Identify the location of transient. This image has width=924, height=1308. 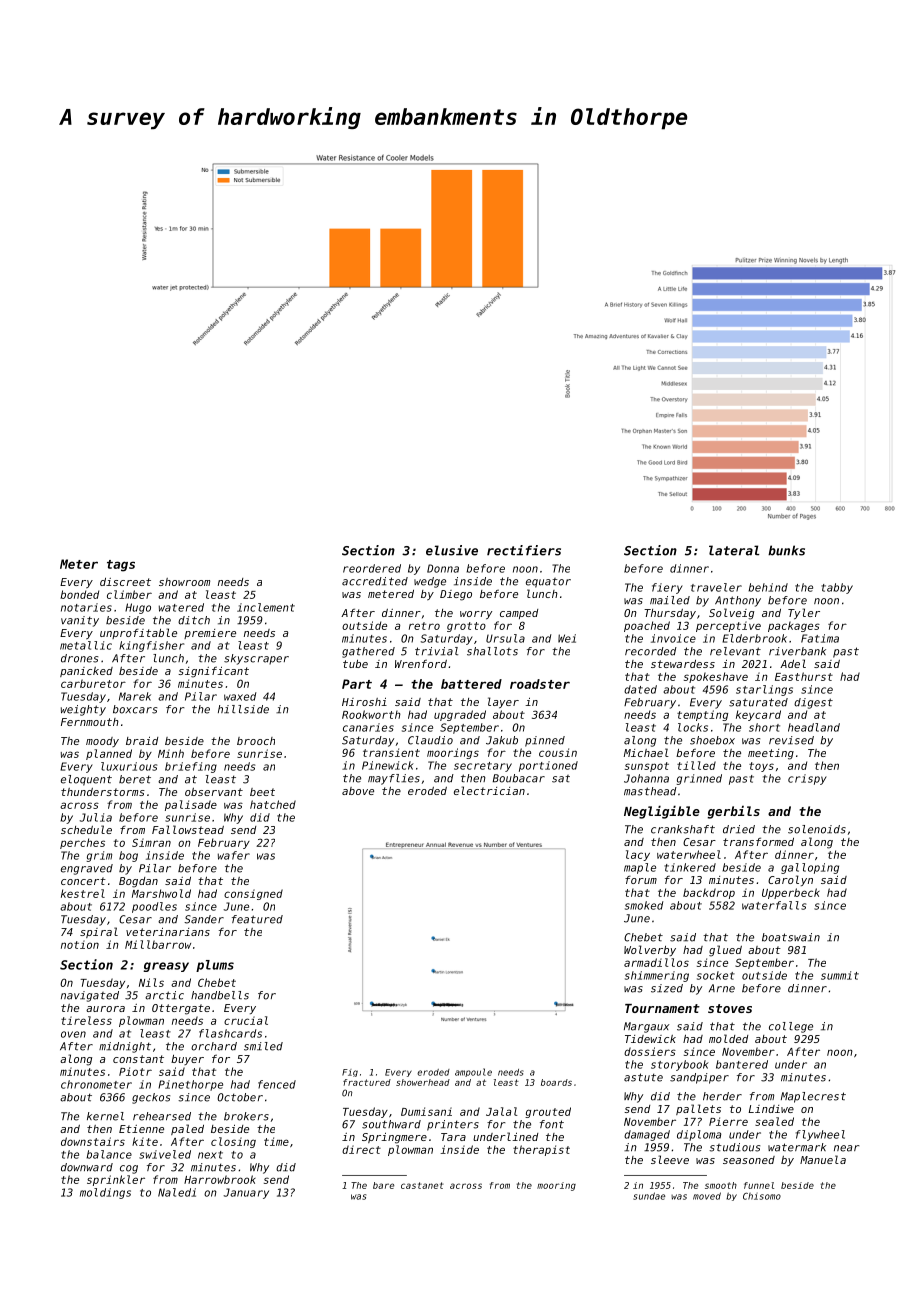
(391, 752).
